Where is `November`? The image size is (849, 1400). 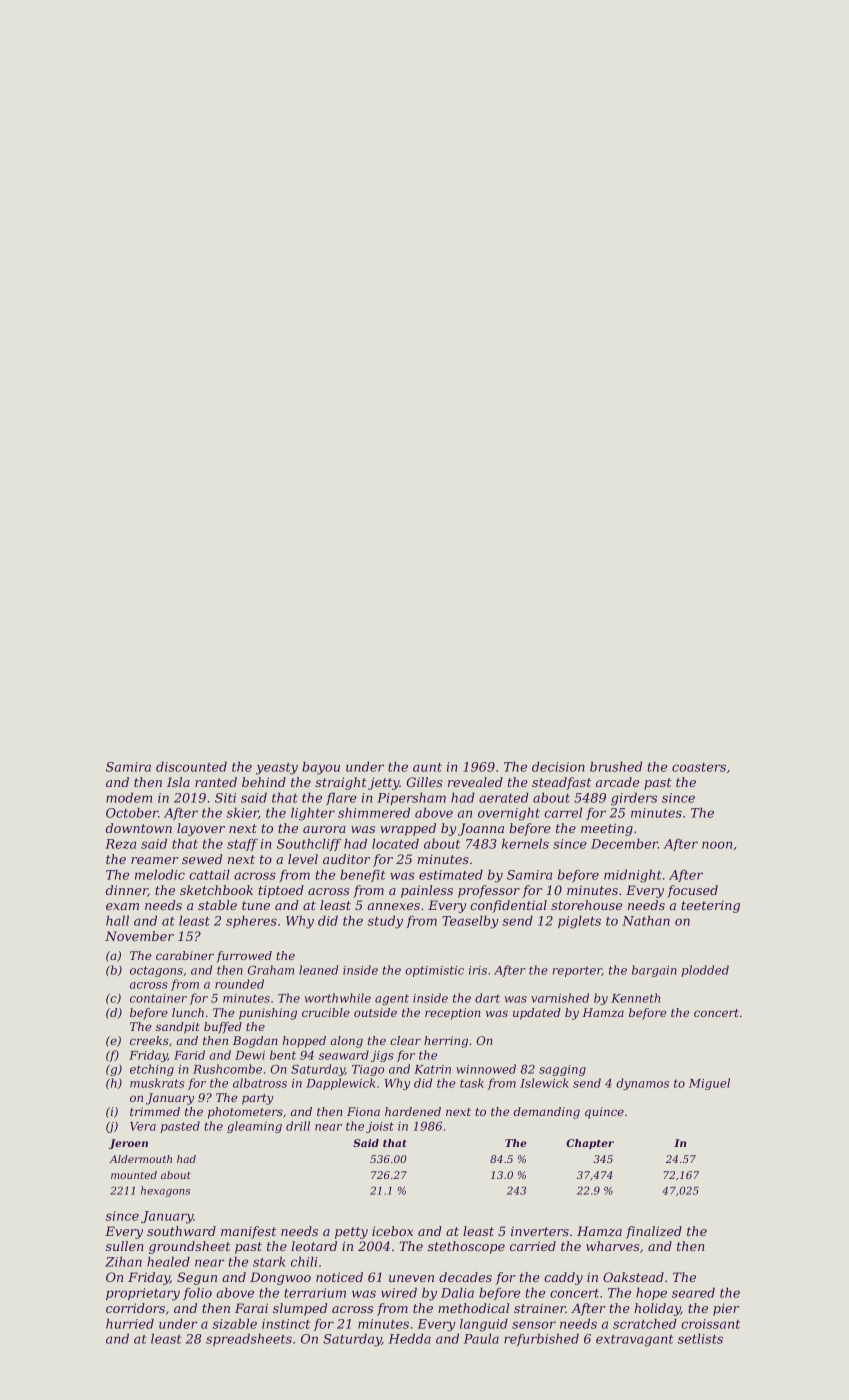 November is located at coordinates (139, 936).
